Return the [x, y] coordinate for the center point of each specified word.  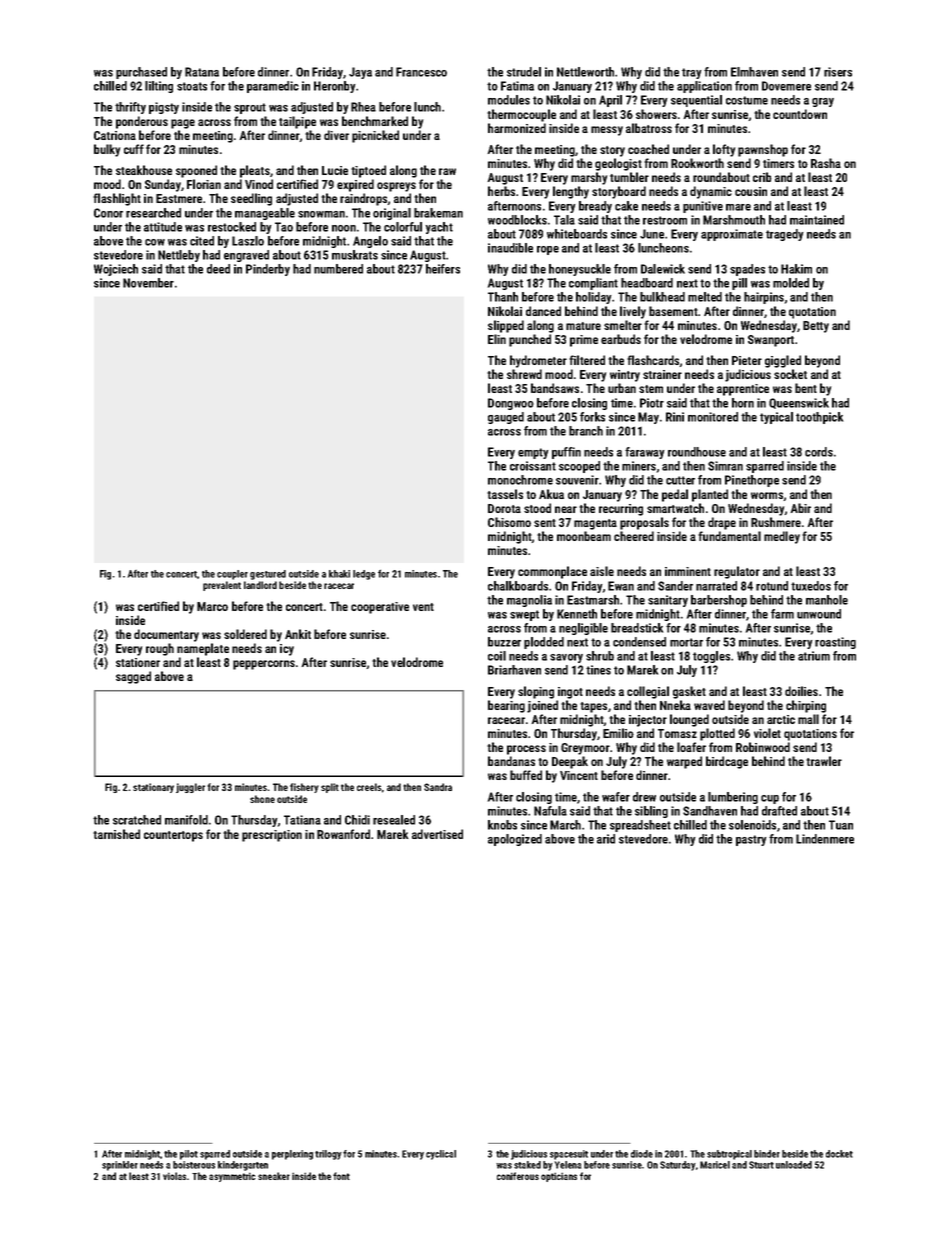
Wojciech [116, 270]
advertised [437, 834]
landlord [260, 585]
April [610, 101]
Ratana [202, 72]
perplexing [292, 1155]
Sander [675, 586]
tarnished [116, 834]
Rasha [826, 163]
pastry [751, 840]
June [652, 234]
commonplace [552, 572]
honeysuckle [580, 270]
